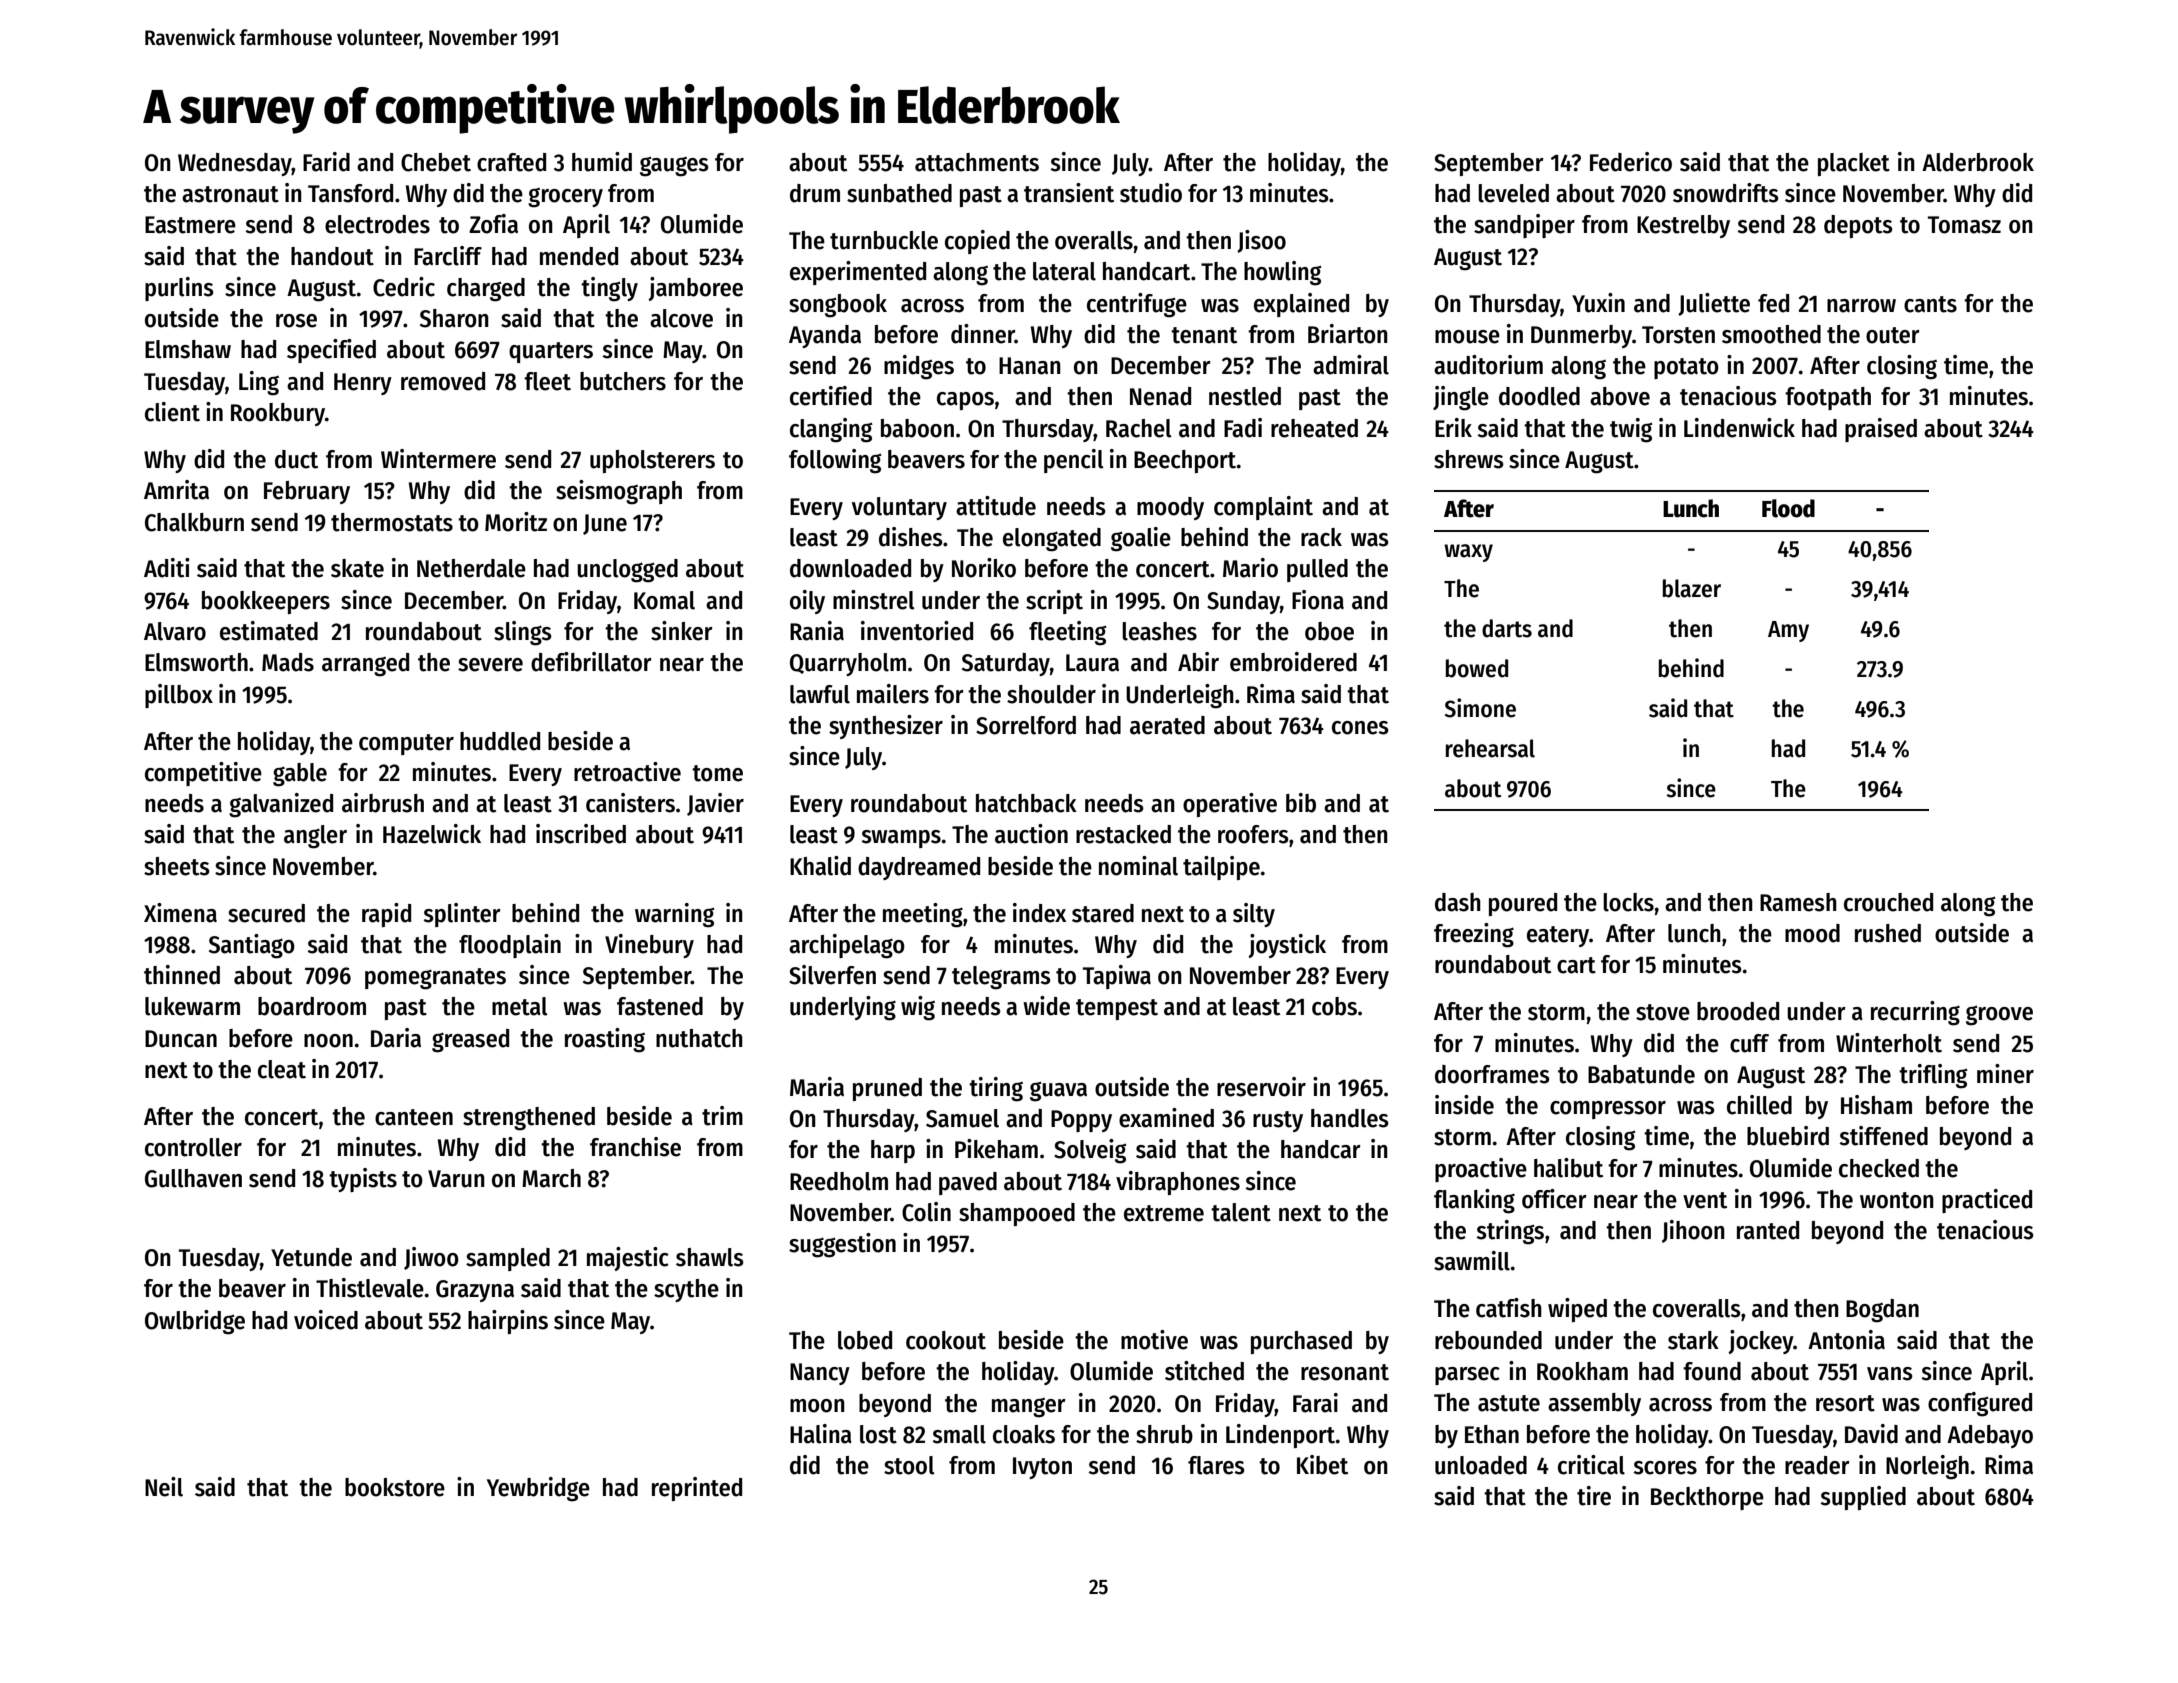 The height and width of the screenshot is (1683, 2178). What do you see at coordinates (1568, 1168) in the screenshot?
I see `halibut` at bounding box center [1568, 1168].
